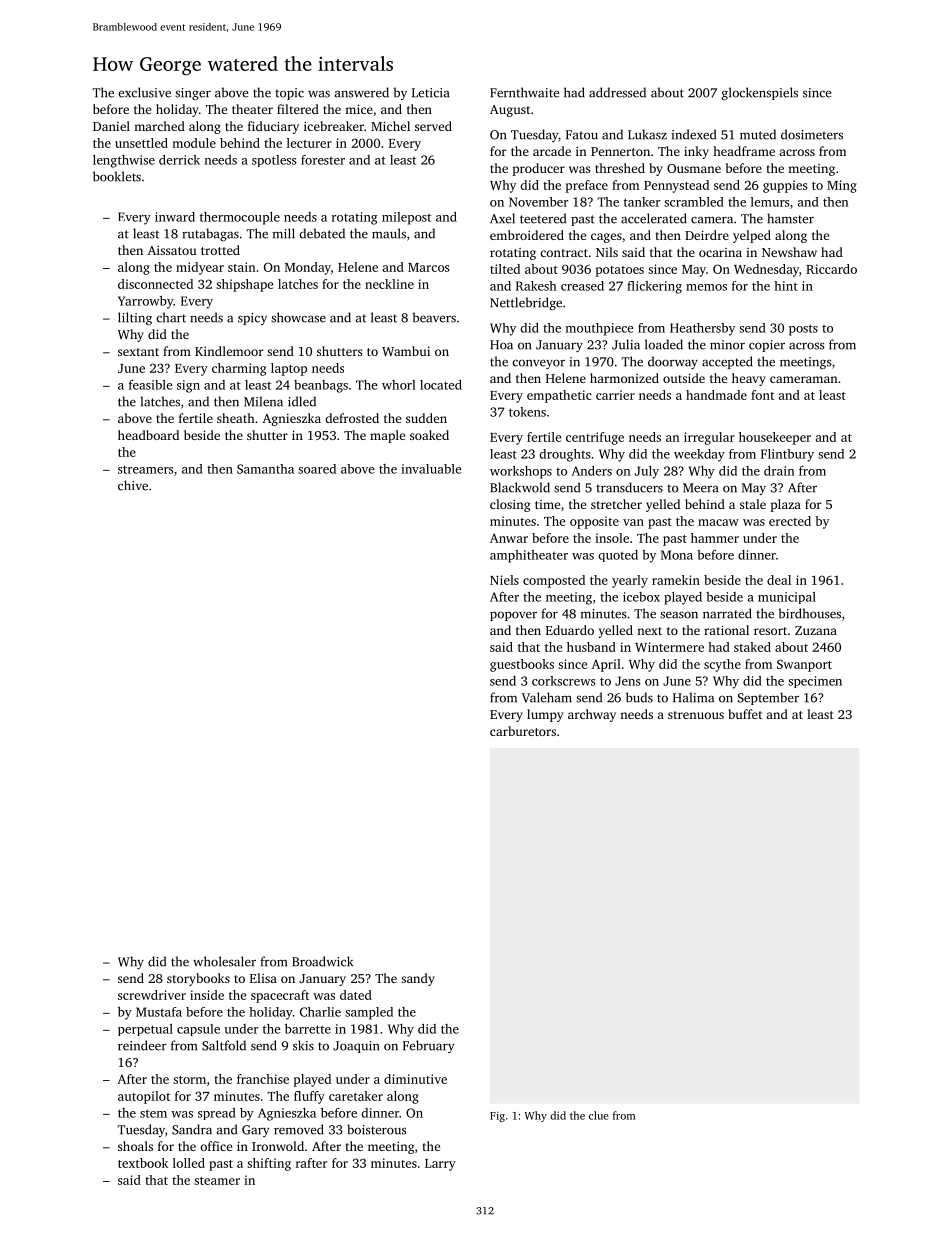  Describe the element at coordinates (284, 233) in the screenshot. I see `mill` at that location.
